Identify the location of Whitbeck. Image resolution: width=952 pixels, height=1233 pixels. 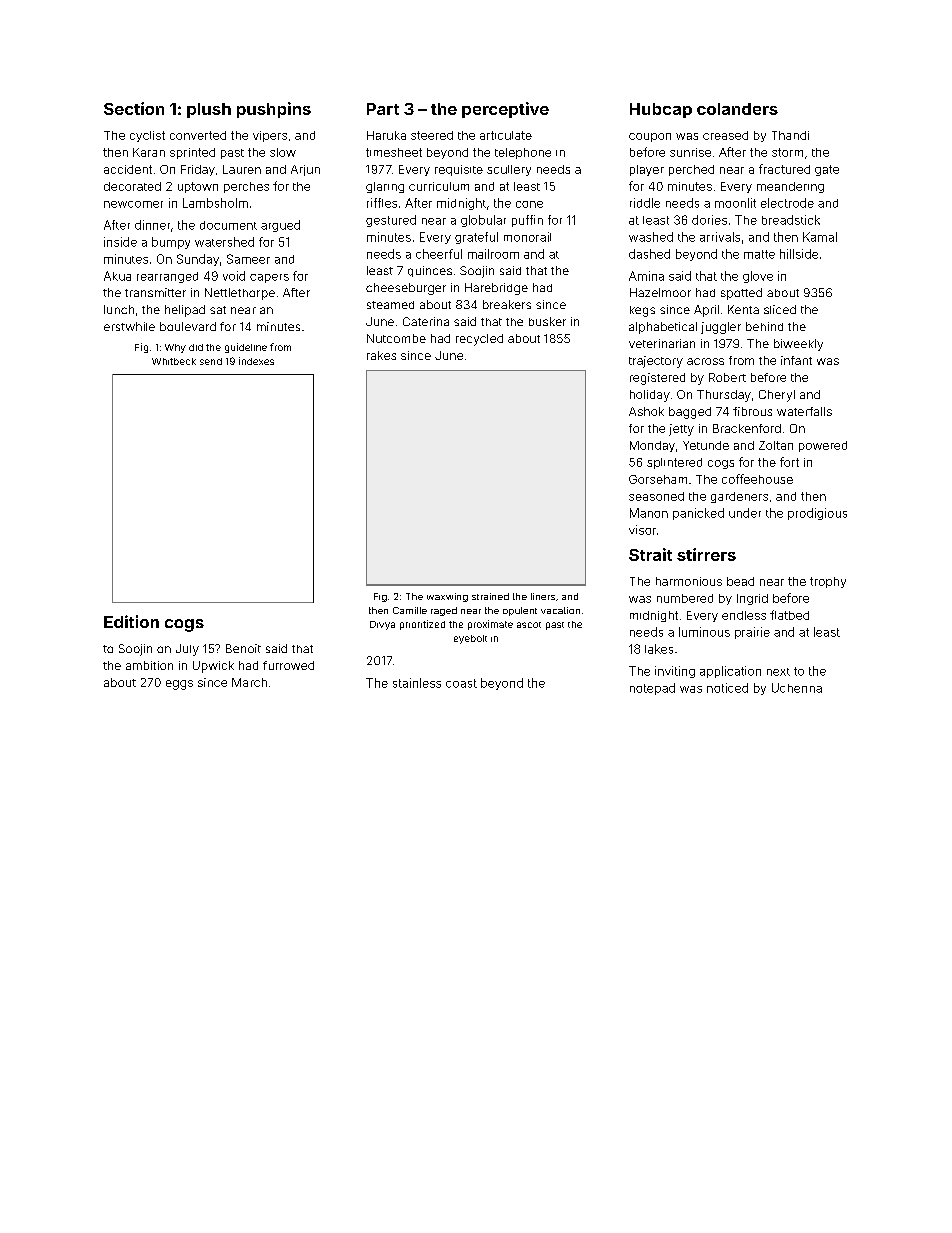
(174, 361).
